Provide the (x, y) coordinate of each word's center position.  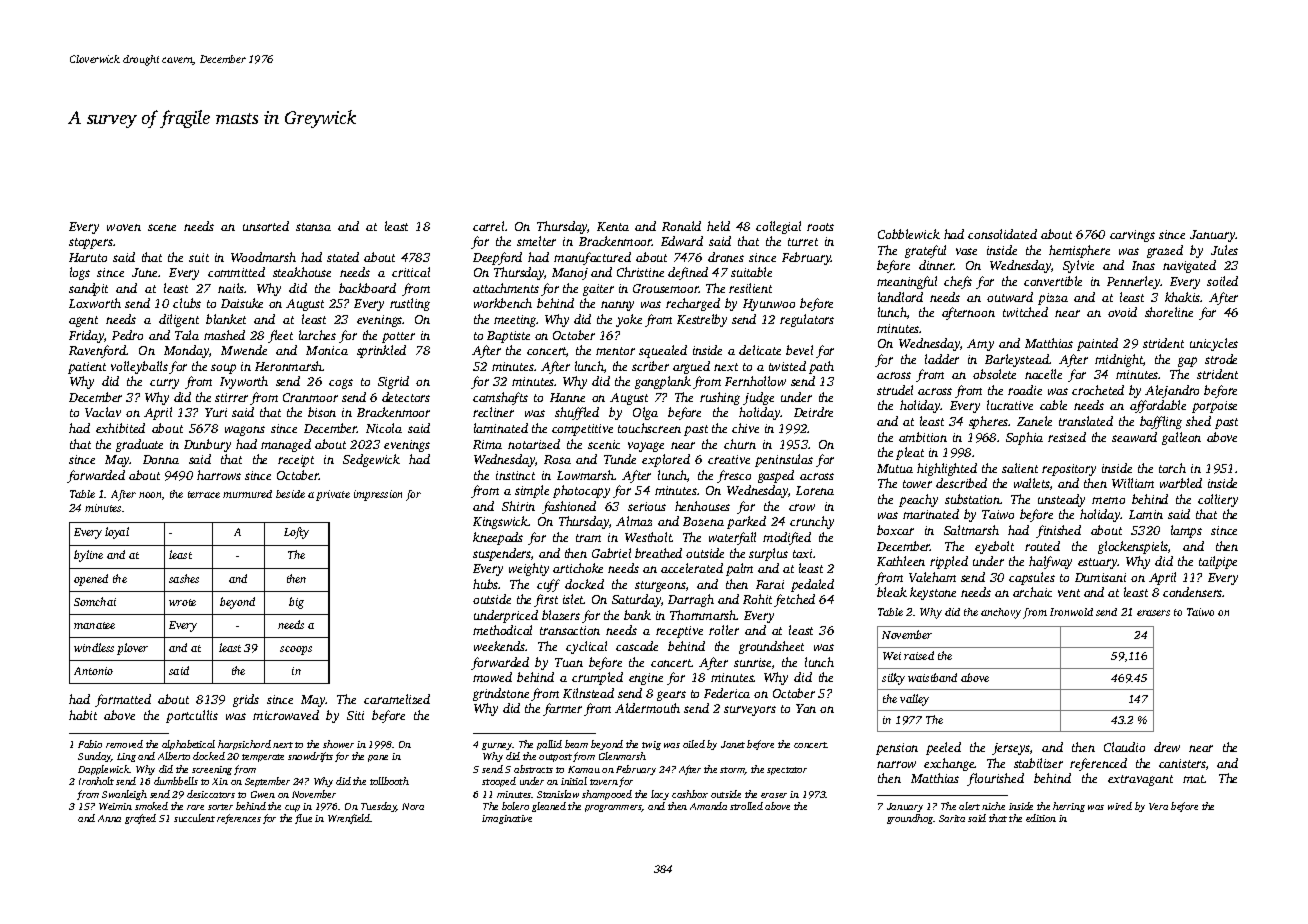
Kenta (613, 226)
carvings (1132, 236)
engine (646, 679)
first (546, 600)
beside (290, 494)
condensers (1193, 592)
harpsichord (244, 745)
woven (124, 227)
